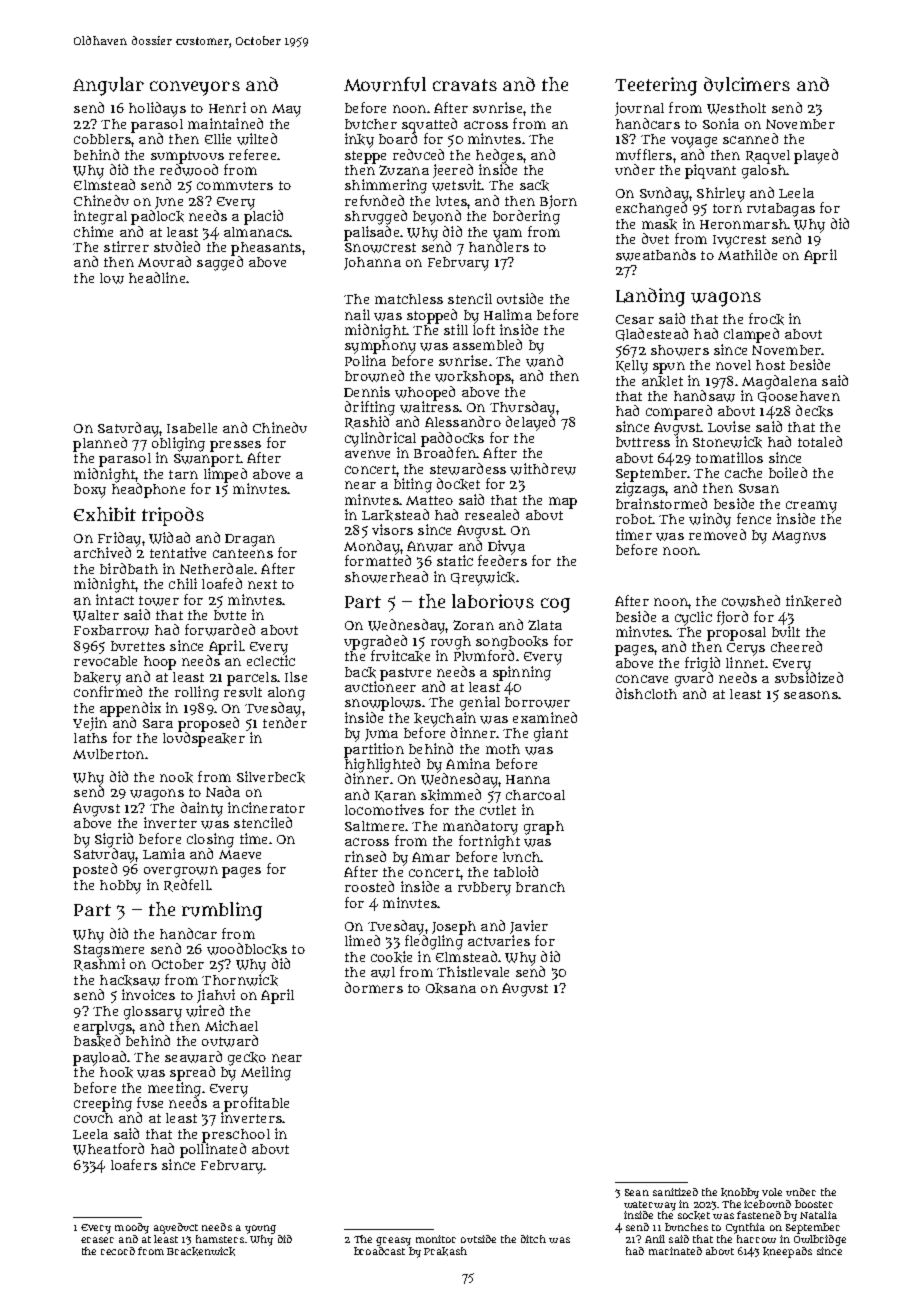  I want to click on Brackenwick, so click(201, 1251).
